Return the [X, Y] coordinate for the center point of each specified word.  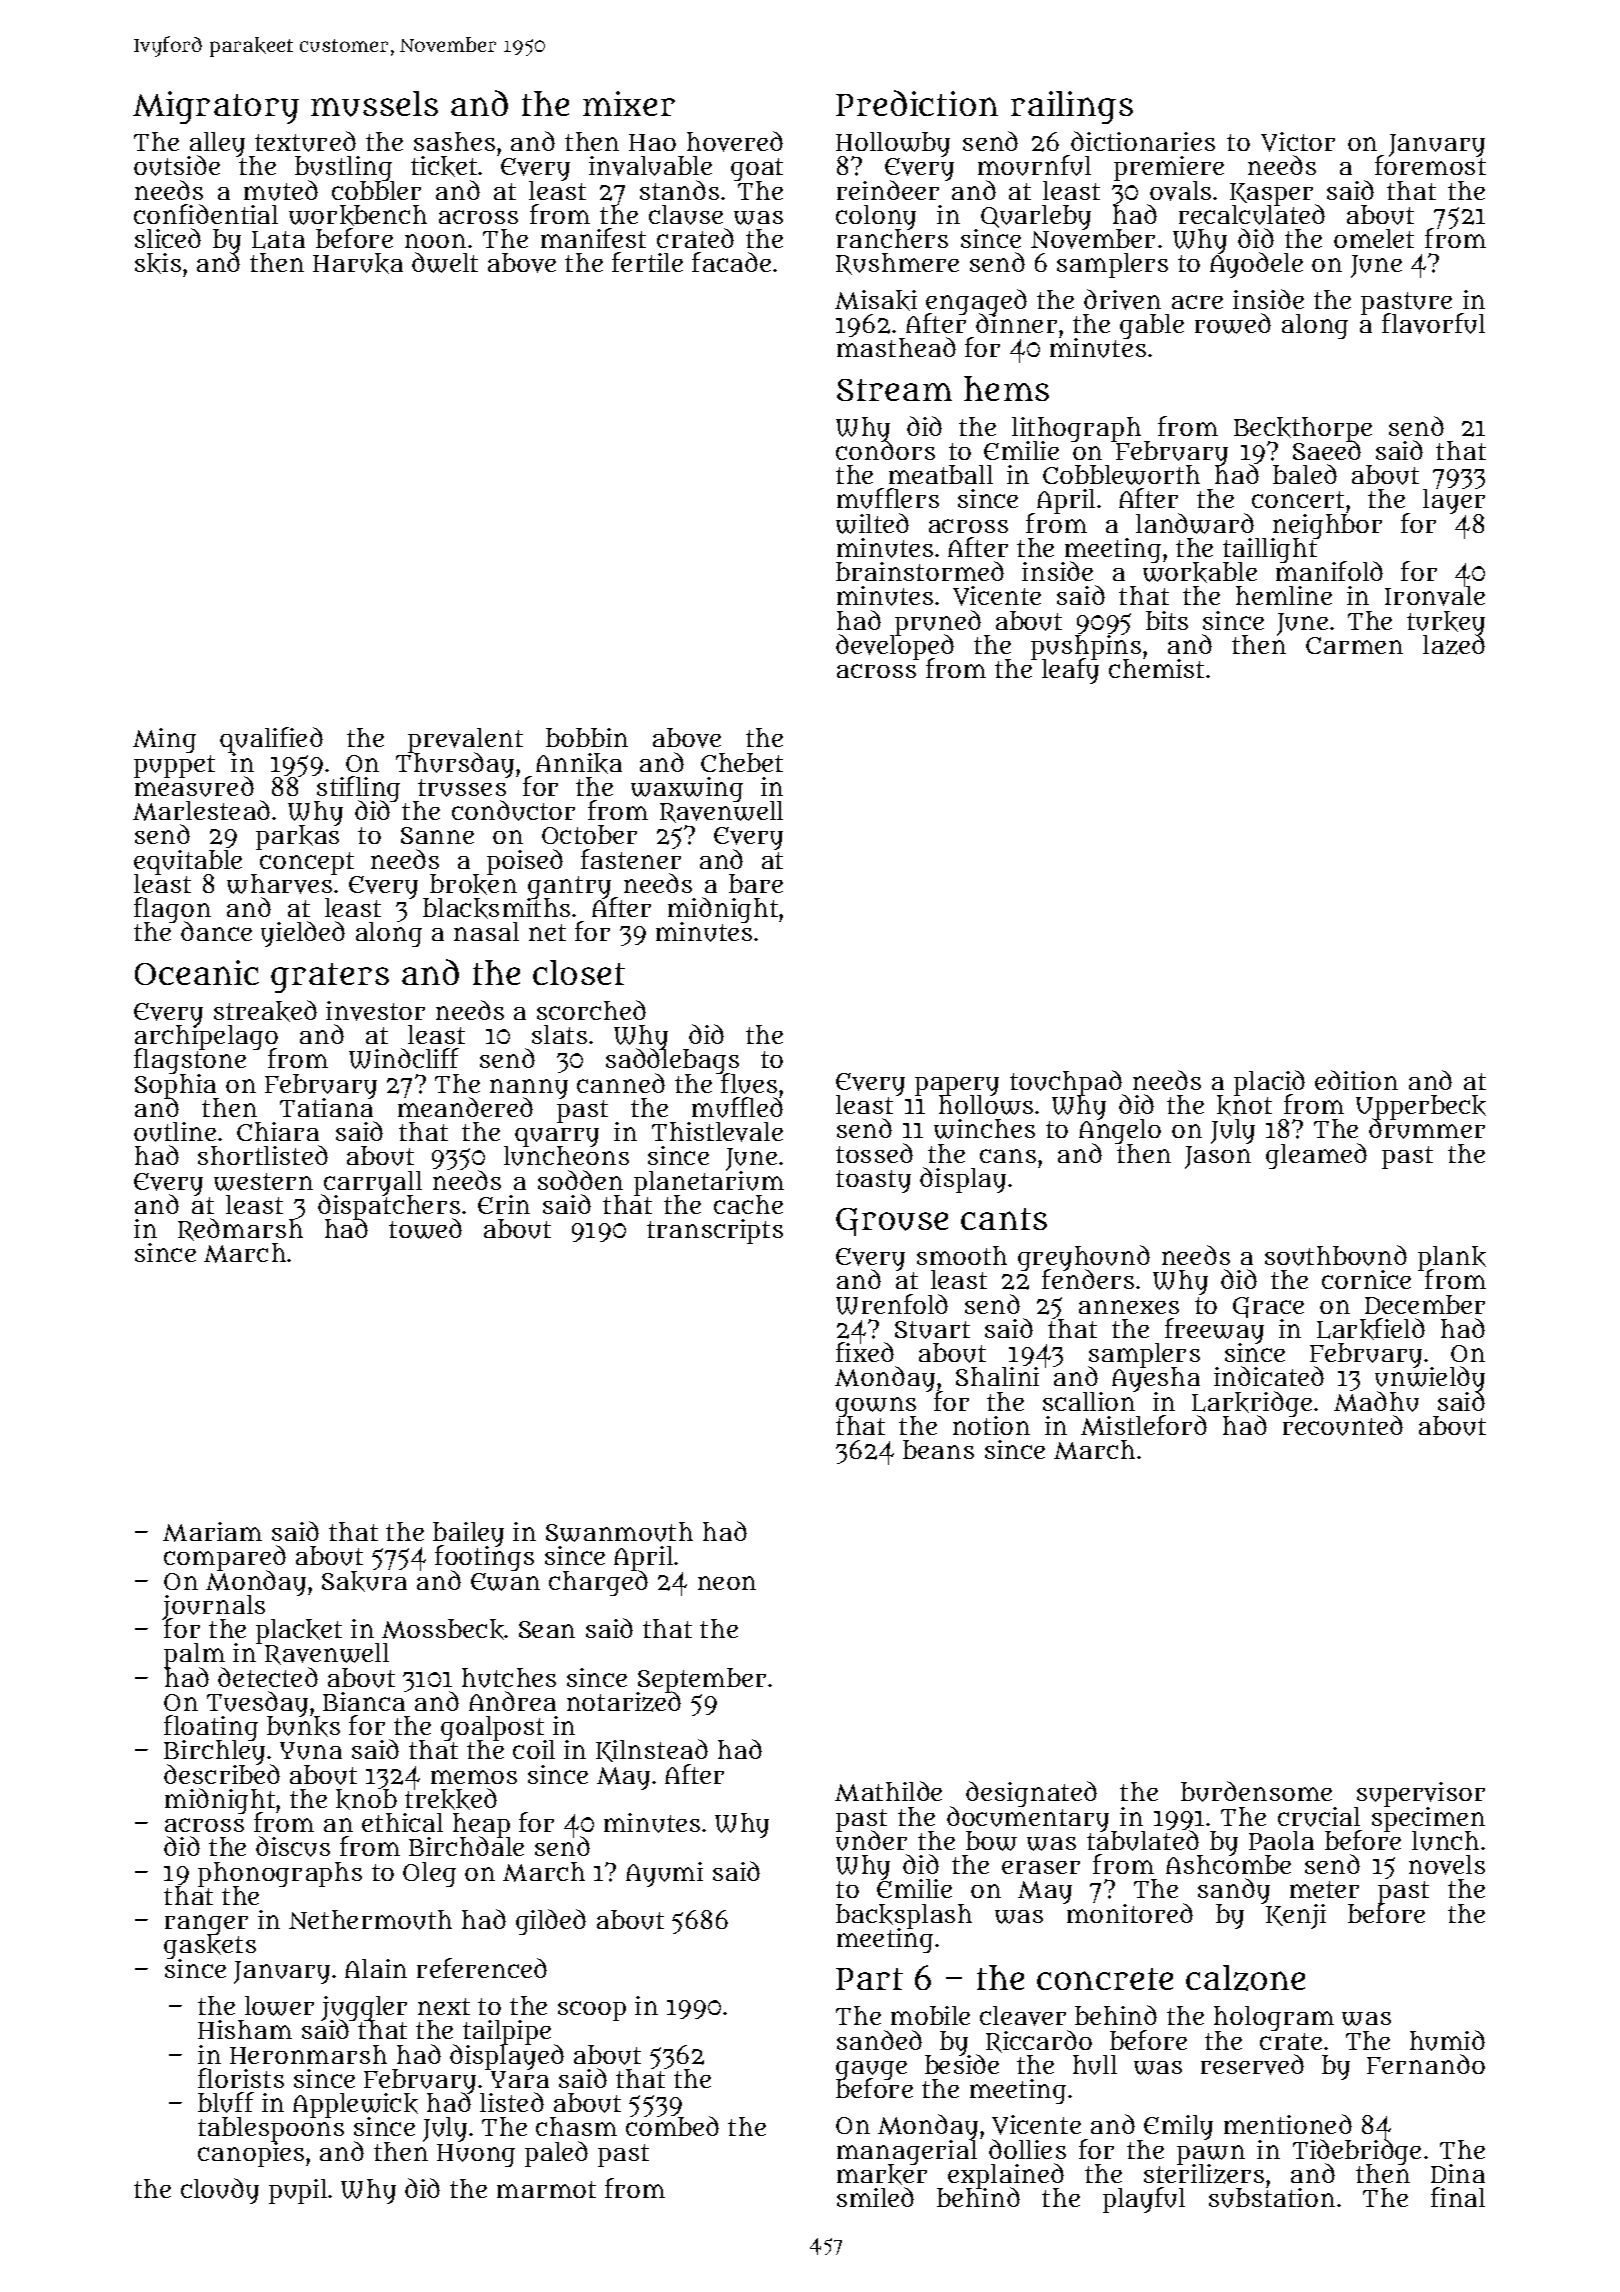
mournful [1034, 165]
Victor [1298, 142]
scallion [1089, 1401]
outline [175, 1132]
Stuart [932, 1330]
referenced [482, 1968]
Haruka [358, 263]
